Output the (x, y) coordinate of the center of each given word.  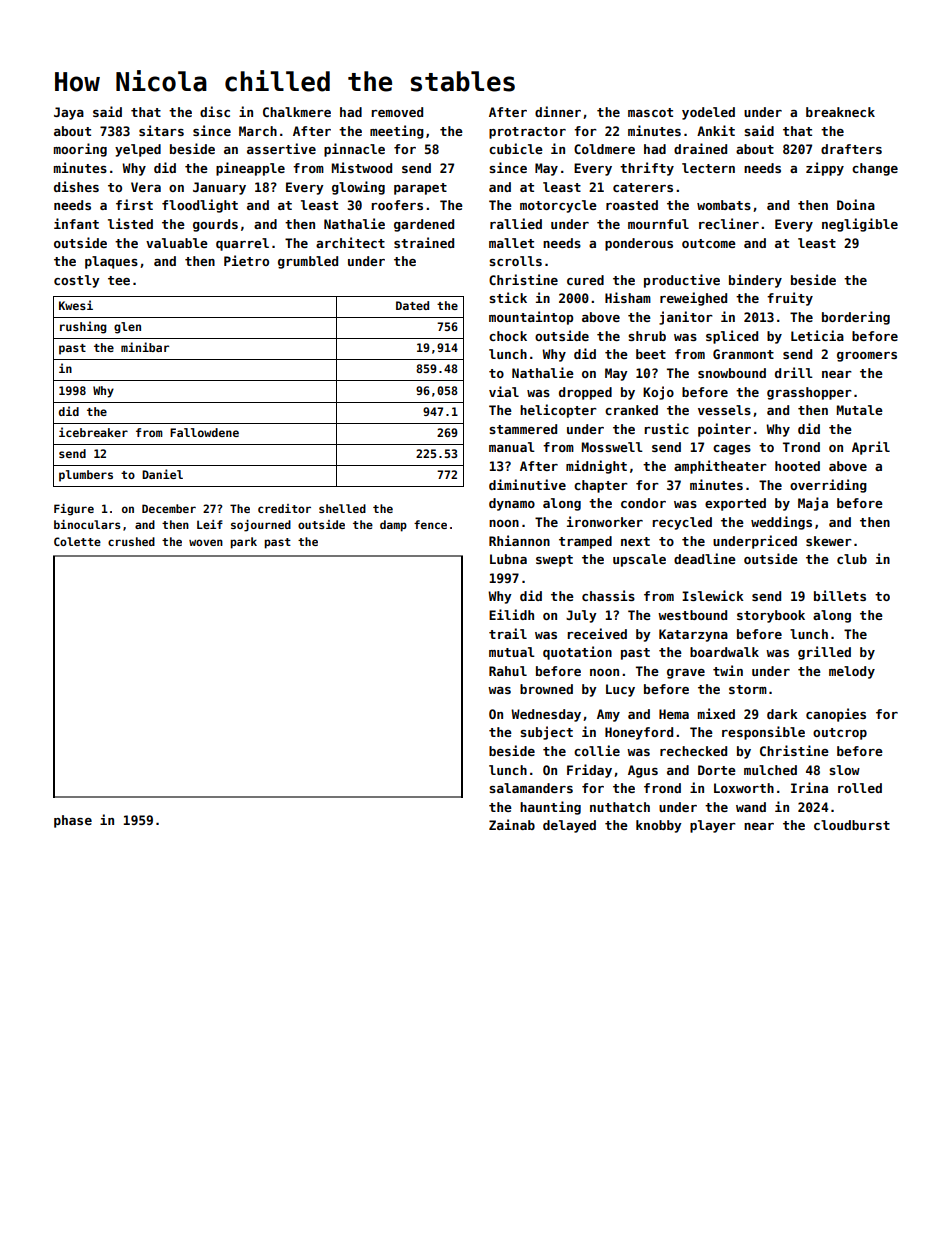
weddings (781, 523)
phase (73, 821)
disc (215, 111)
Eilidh (511, 614)
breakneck (840, 112)
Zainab (512, 824)
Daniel (162, 474)
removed (397, 112)
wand (751, 807)
